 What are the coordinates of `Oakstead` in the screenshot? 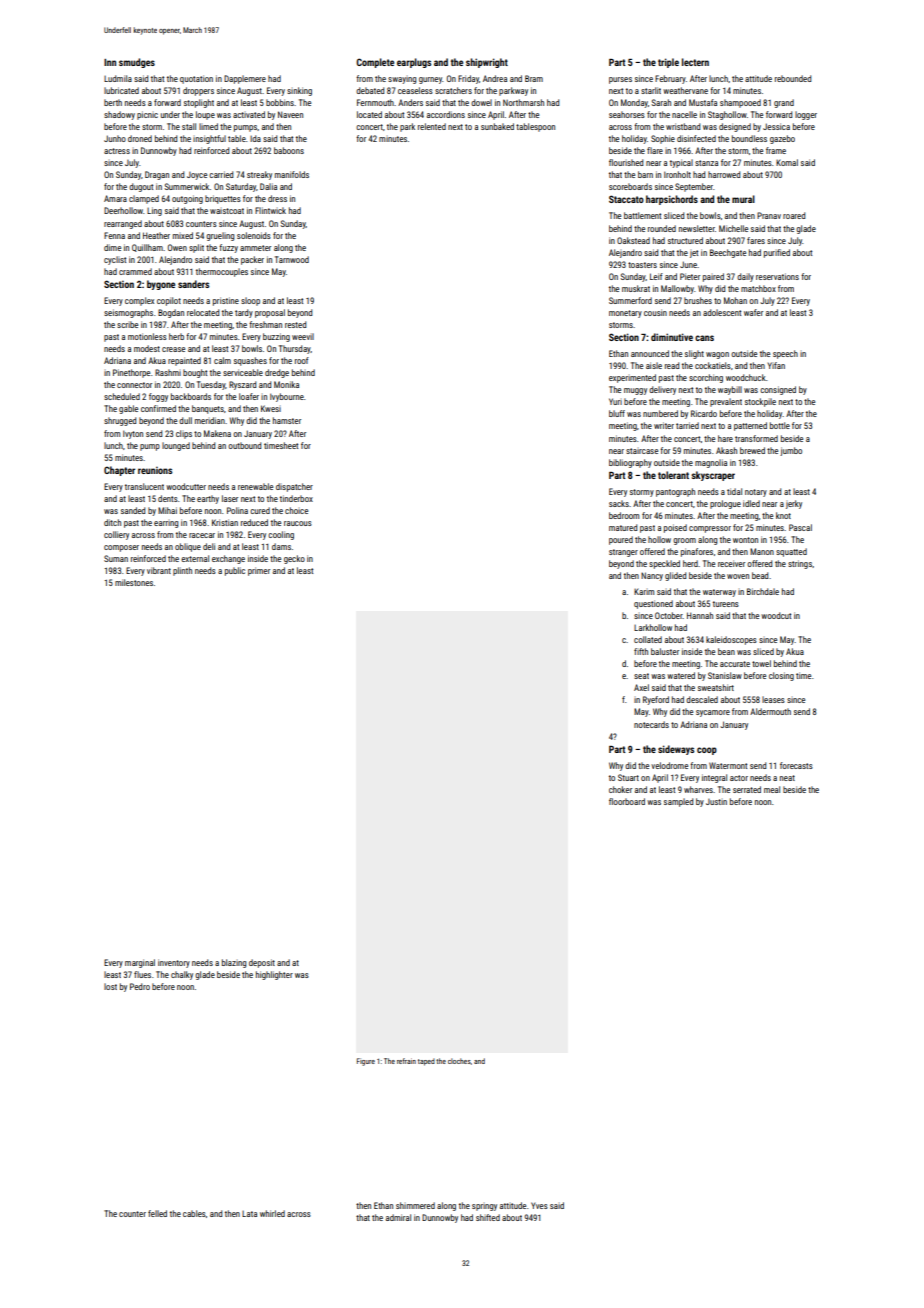 It's located at (633, 240).
